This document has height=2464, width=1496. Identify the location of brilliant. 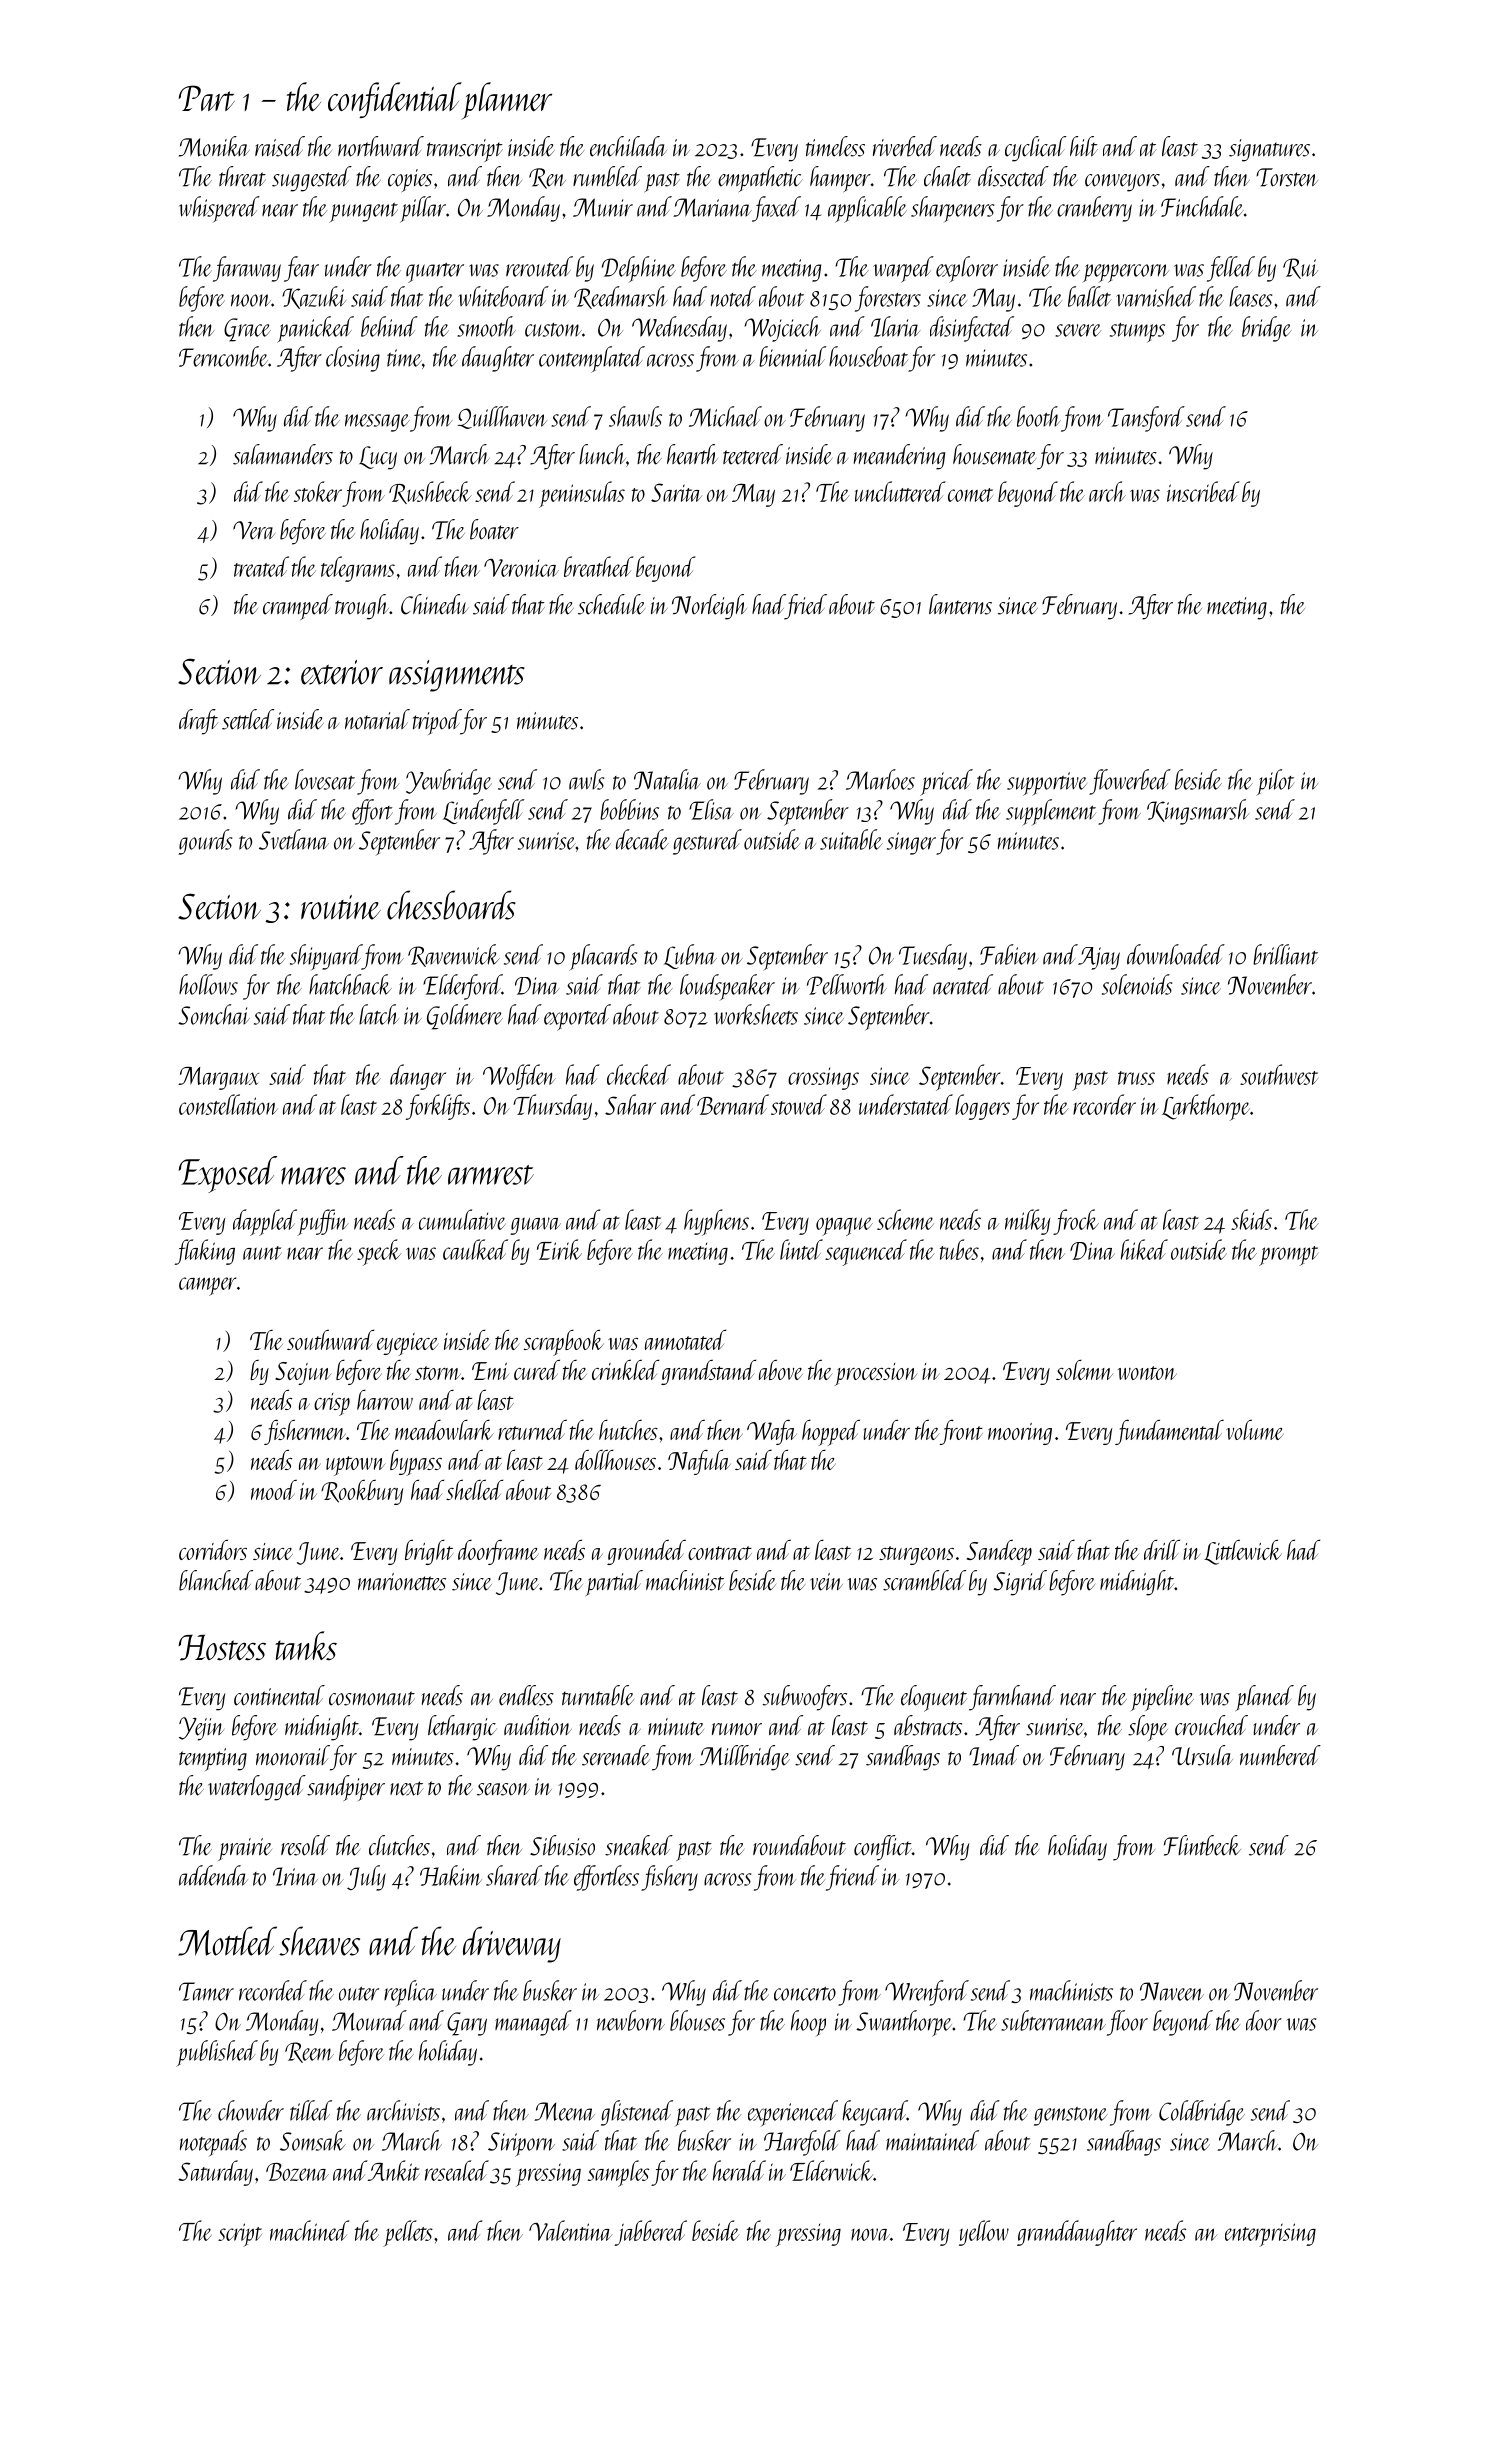
(1286, 954).
